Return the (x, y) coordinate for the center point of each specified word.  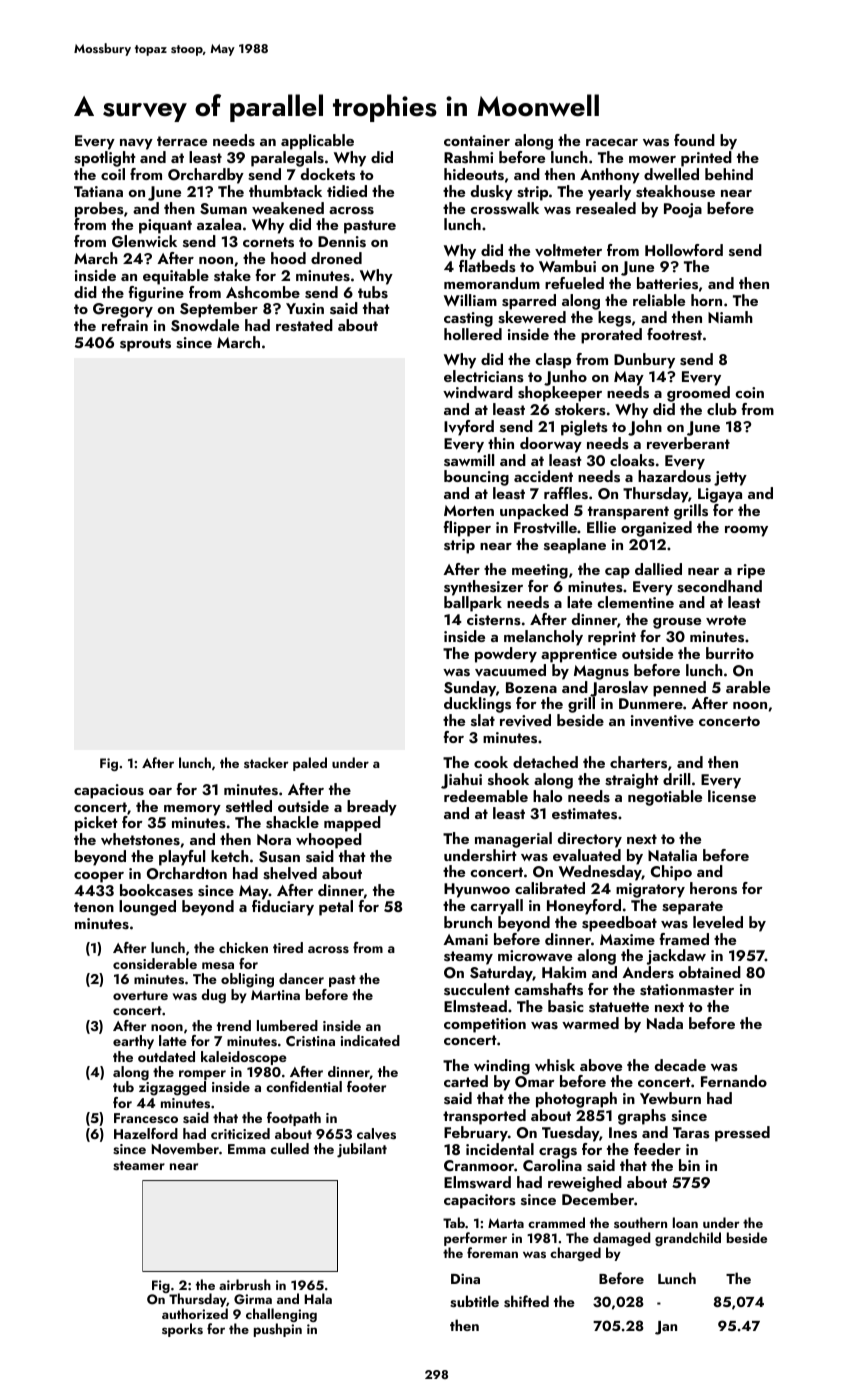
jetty (730, 478)
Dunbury (644, 361)
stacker (266, 762)
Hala (318, 1298)
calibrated (550, 888)
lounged (147, 908)
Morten (469, 510)
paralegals (287, 159)
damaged (622, 1240)
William (470, 300)
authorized (195, 1313)
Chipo (671, 873)
